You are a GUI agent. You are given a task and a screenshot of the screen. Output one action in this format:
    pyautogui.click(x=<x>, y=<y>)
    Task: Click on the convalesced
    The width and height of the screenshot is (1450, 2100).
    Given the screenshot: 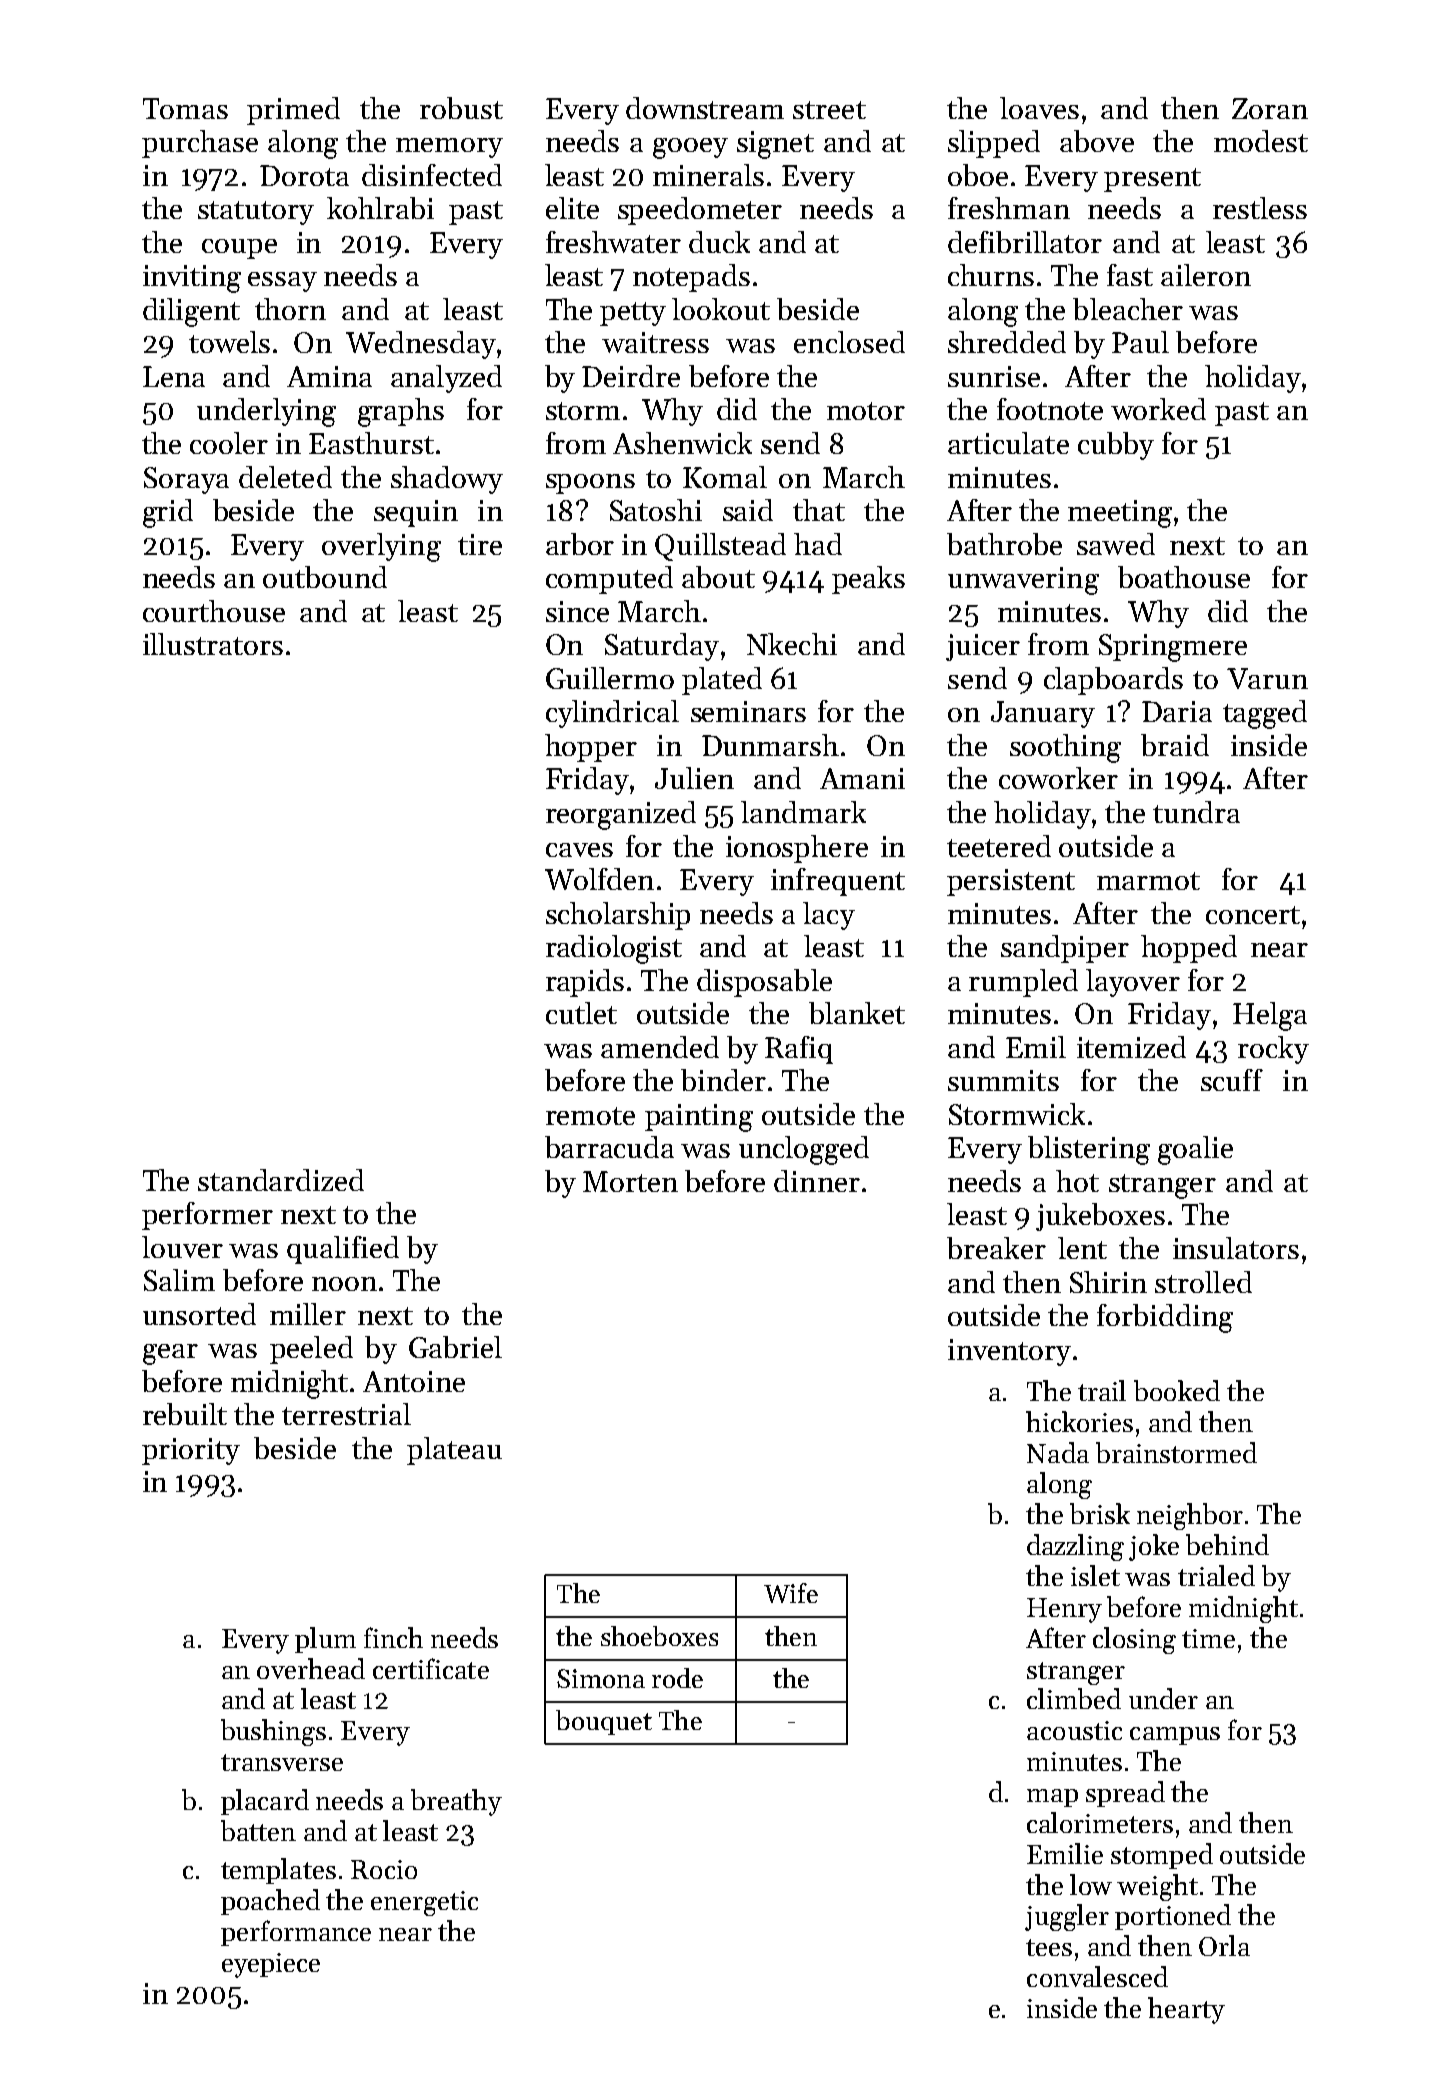 What is the action you would take?
    pyautogui.click(x=1097, y=1976)
